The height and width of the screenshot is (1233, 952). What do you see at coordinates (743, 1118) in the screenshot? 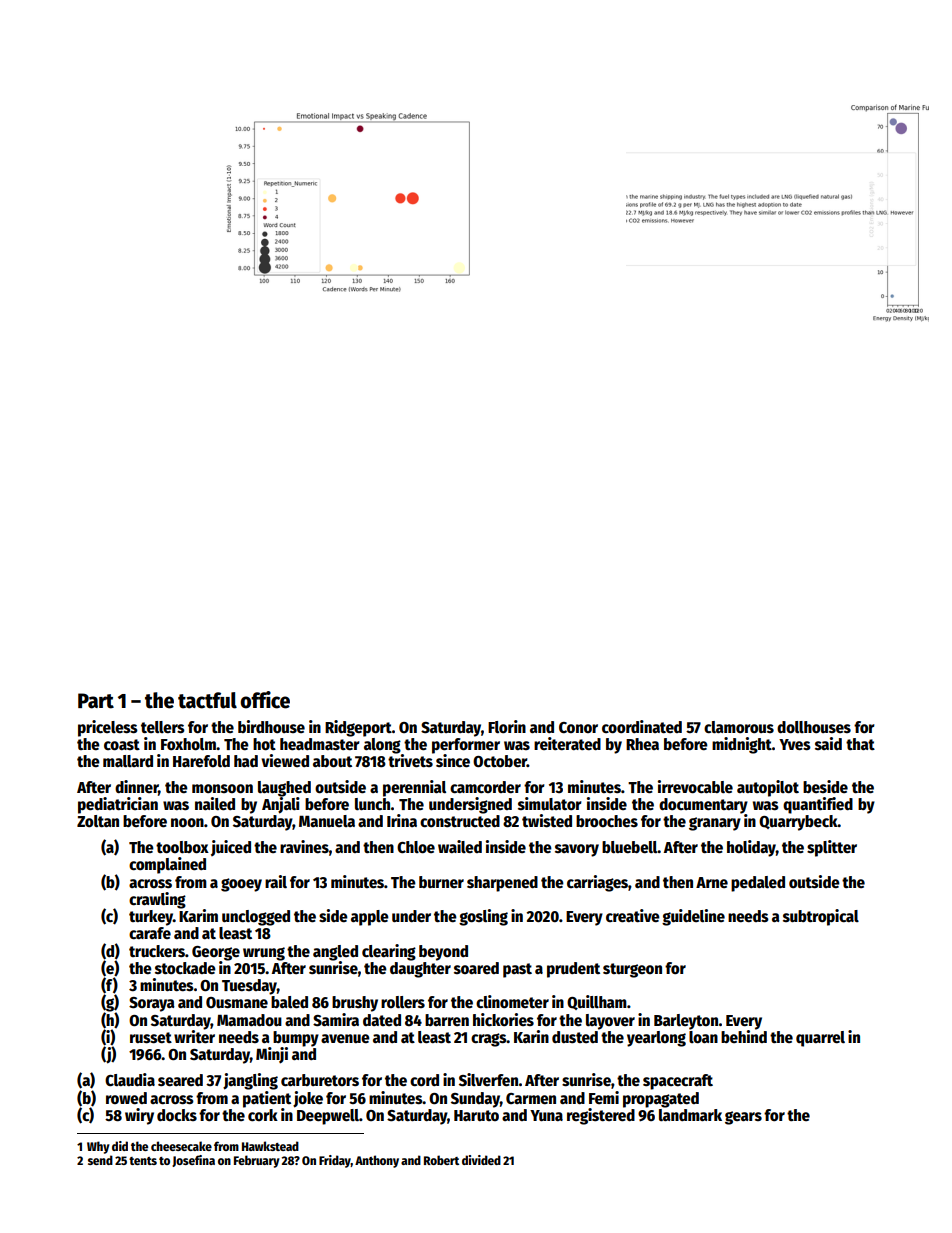
I see `gears` at bounding box center [743, 1118].
